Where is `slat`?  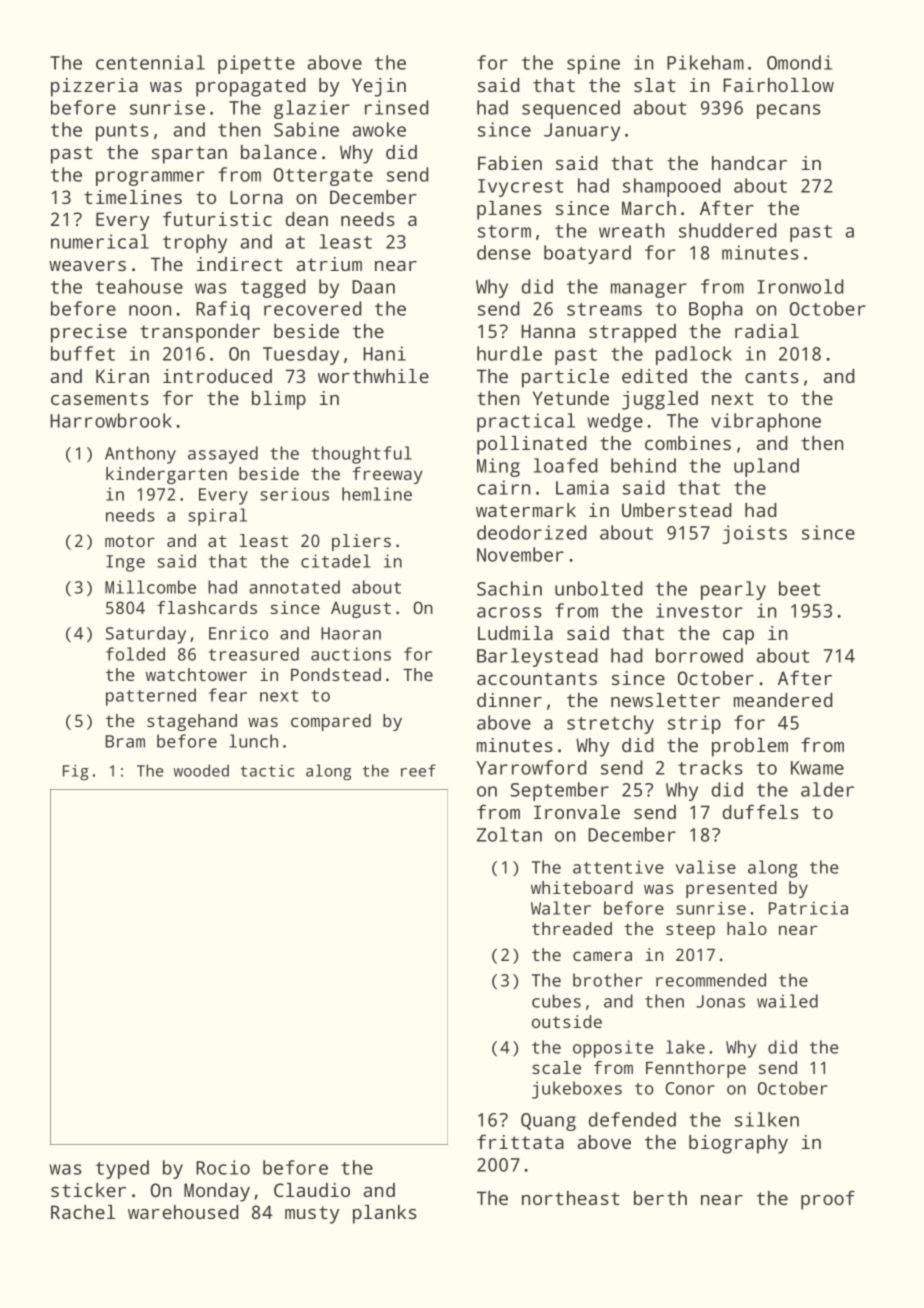 slat is located at coordinates (655, 85).
